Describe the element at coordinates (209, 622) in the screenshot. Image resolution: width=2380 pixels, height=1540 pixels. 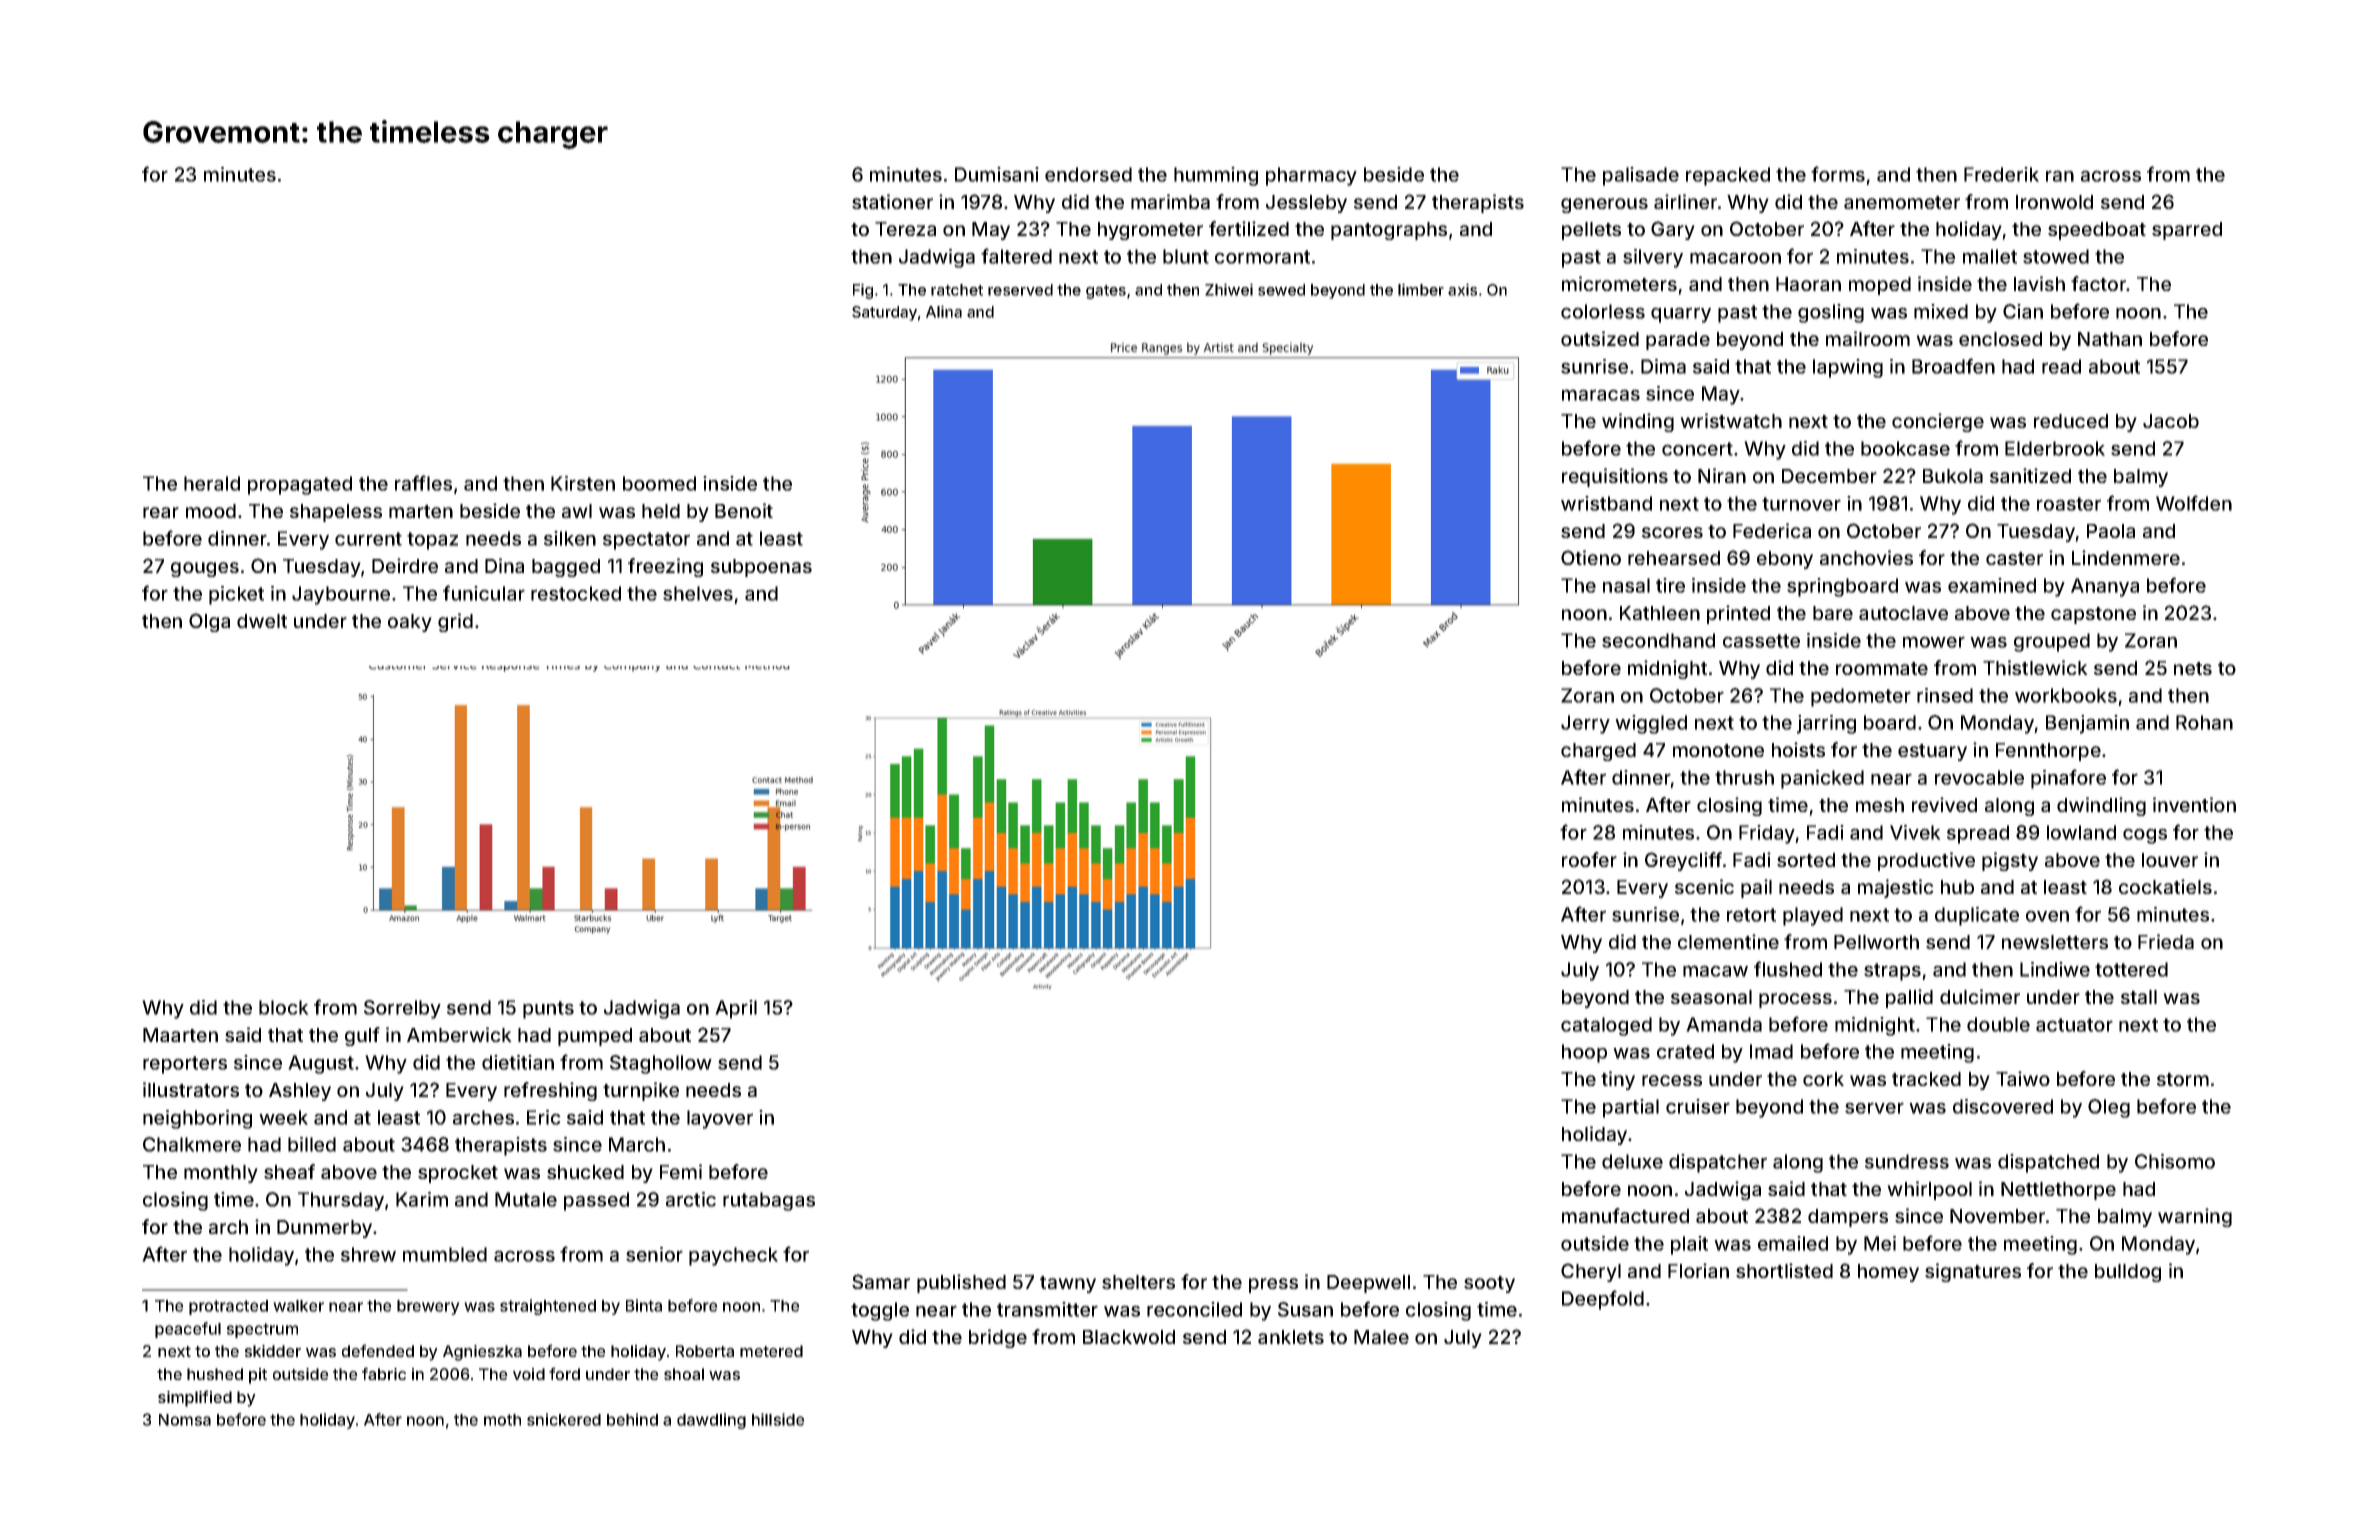
I see `Olga` at that location.
